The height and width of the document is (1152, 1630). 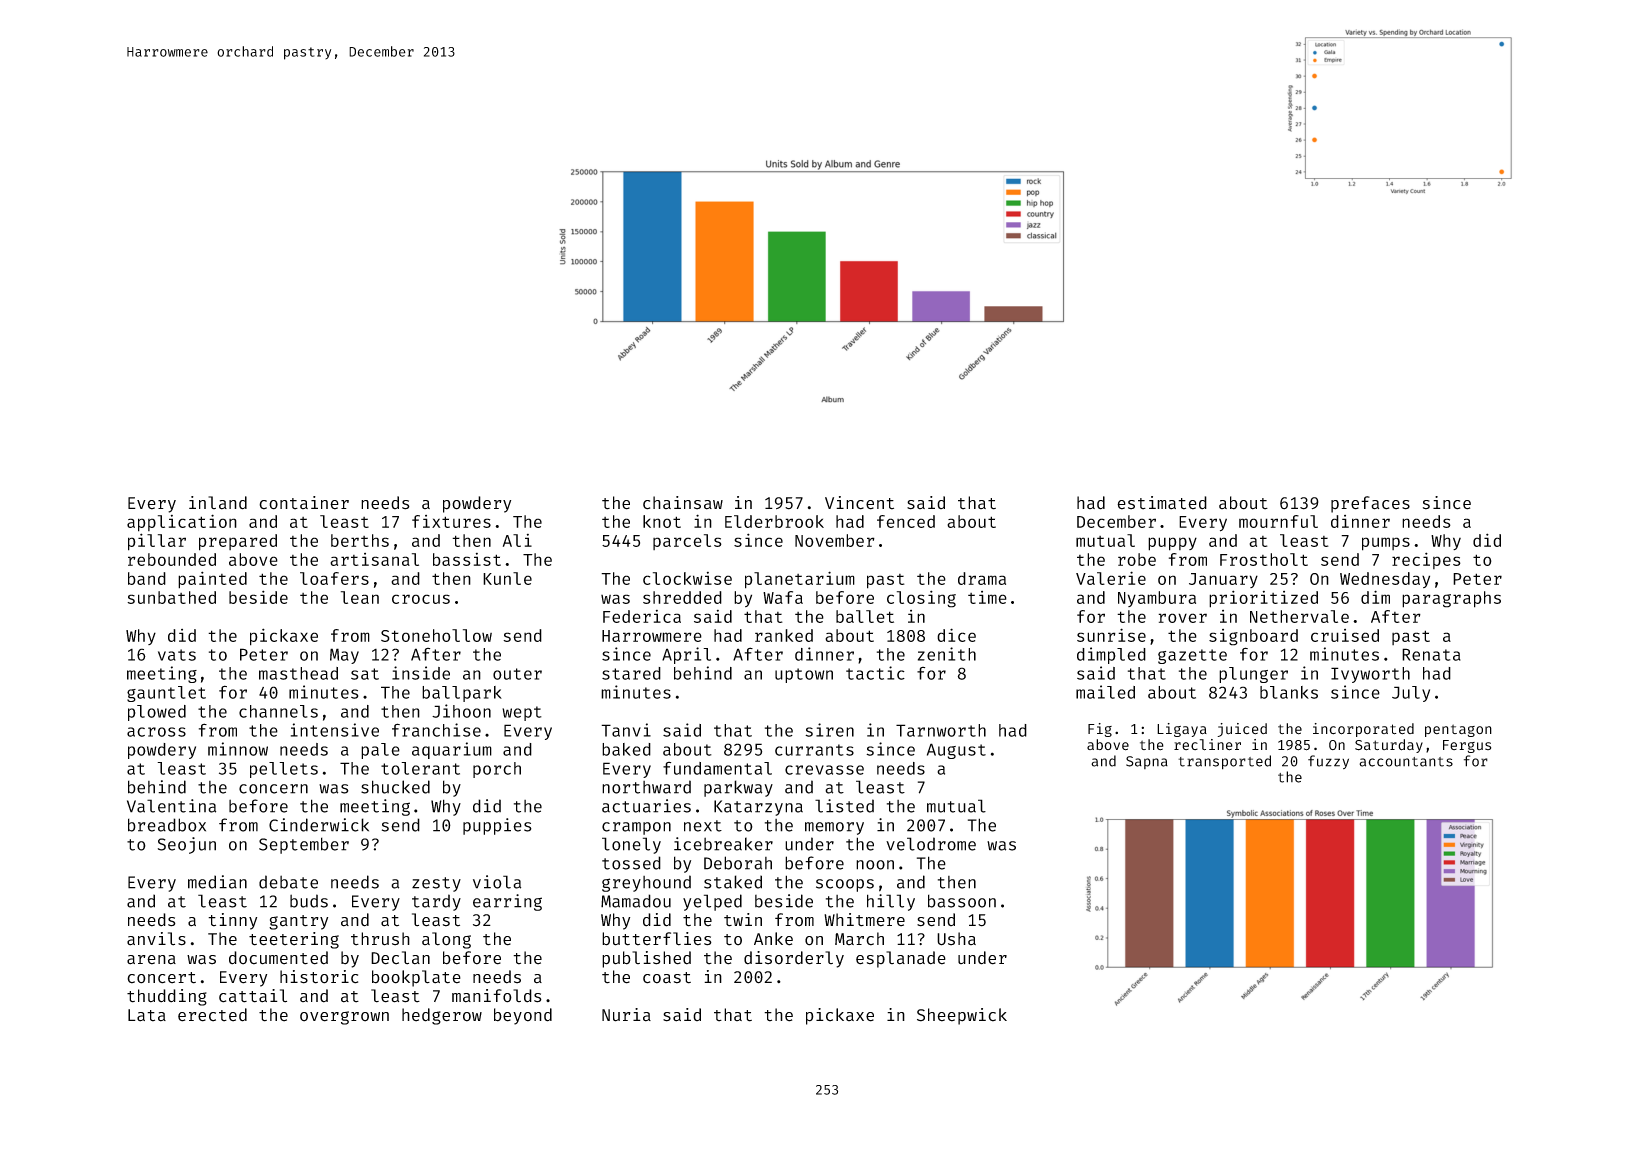 I want to click on esplanade, so click(x=901, y=959).
